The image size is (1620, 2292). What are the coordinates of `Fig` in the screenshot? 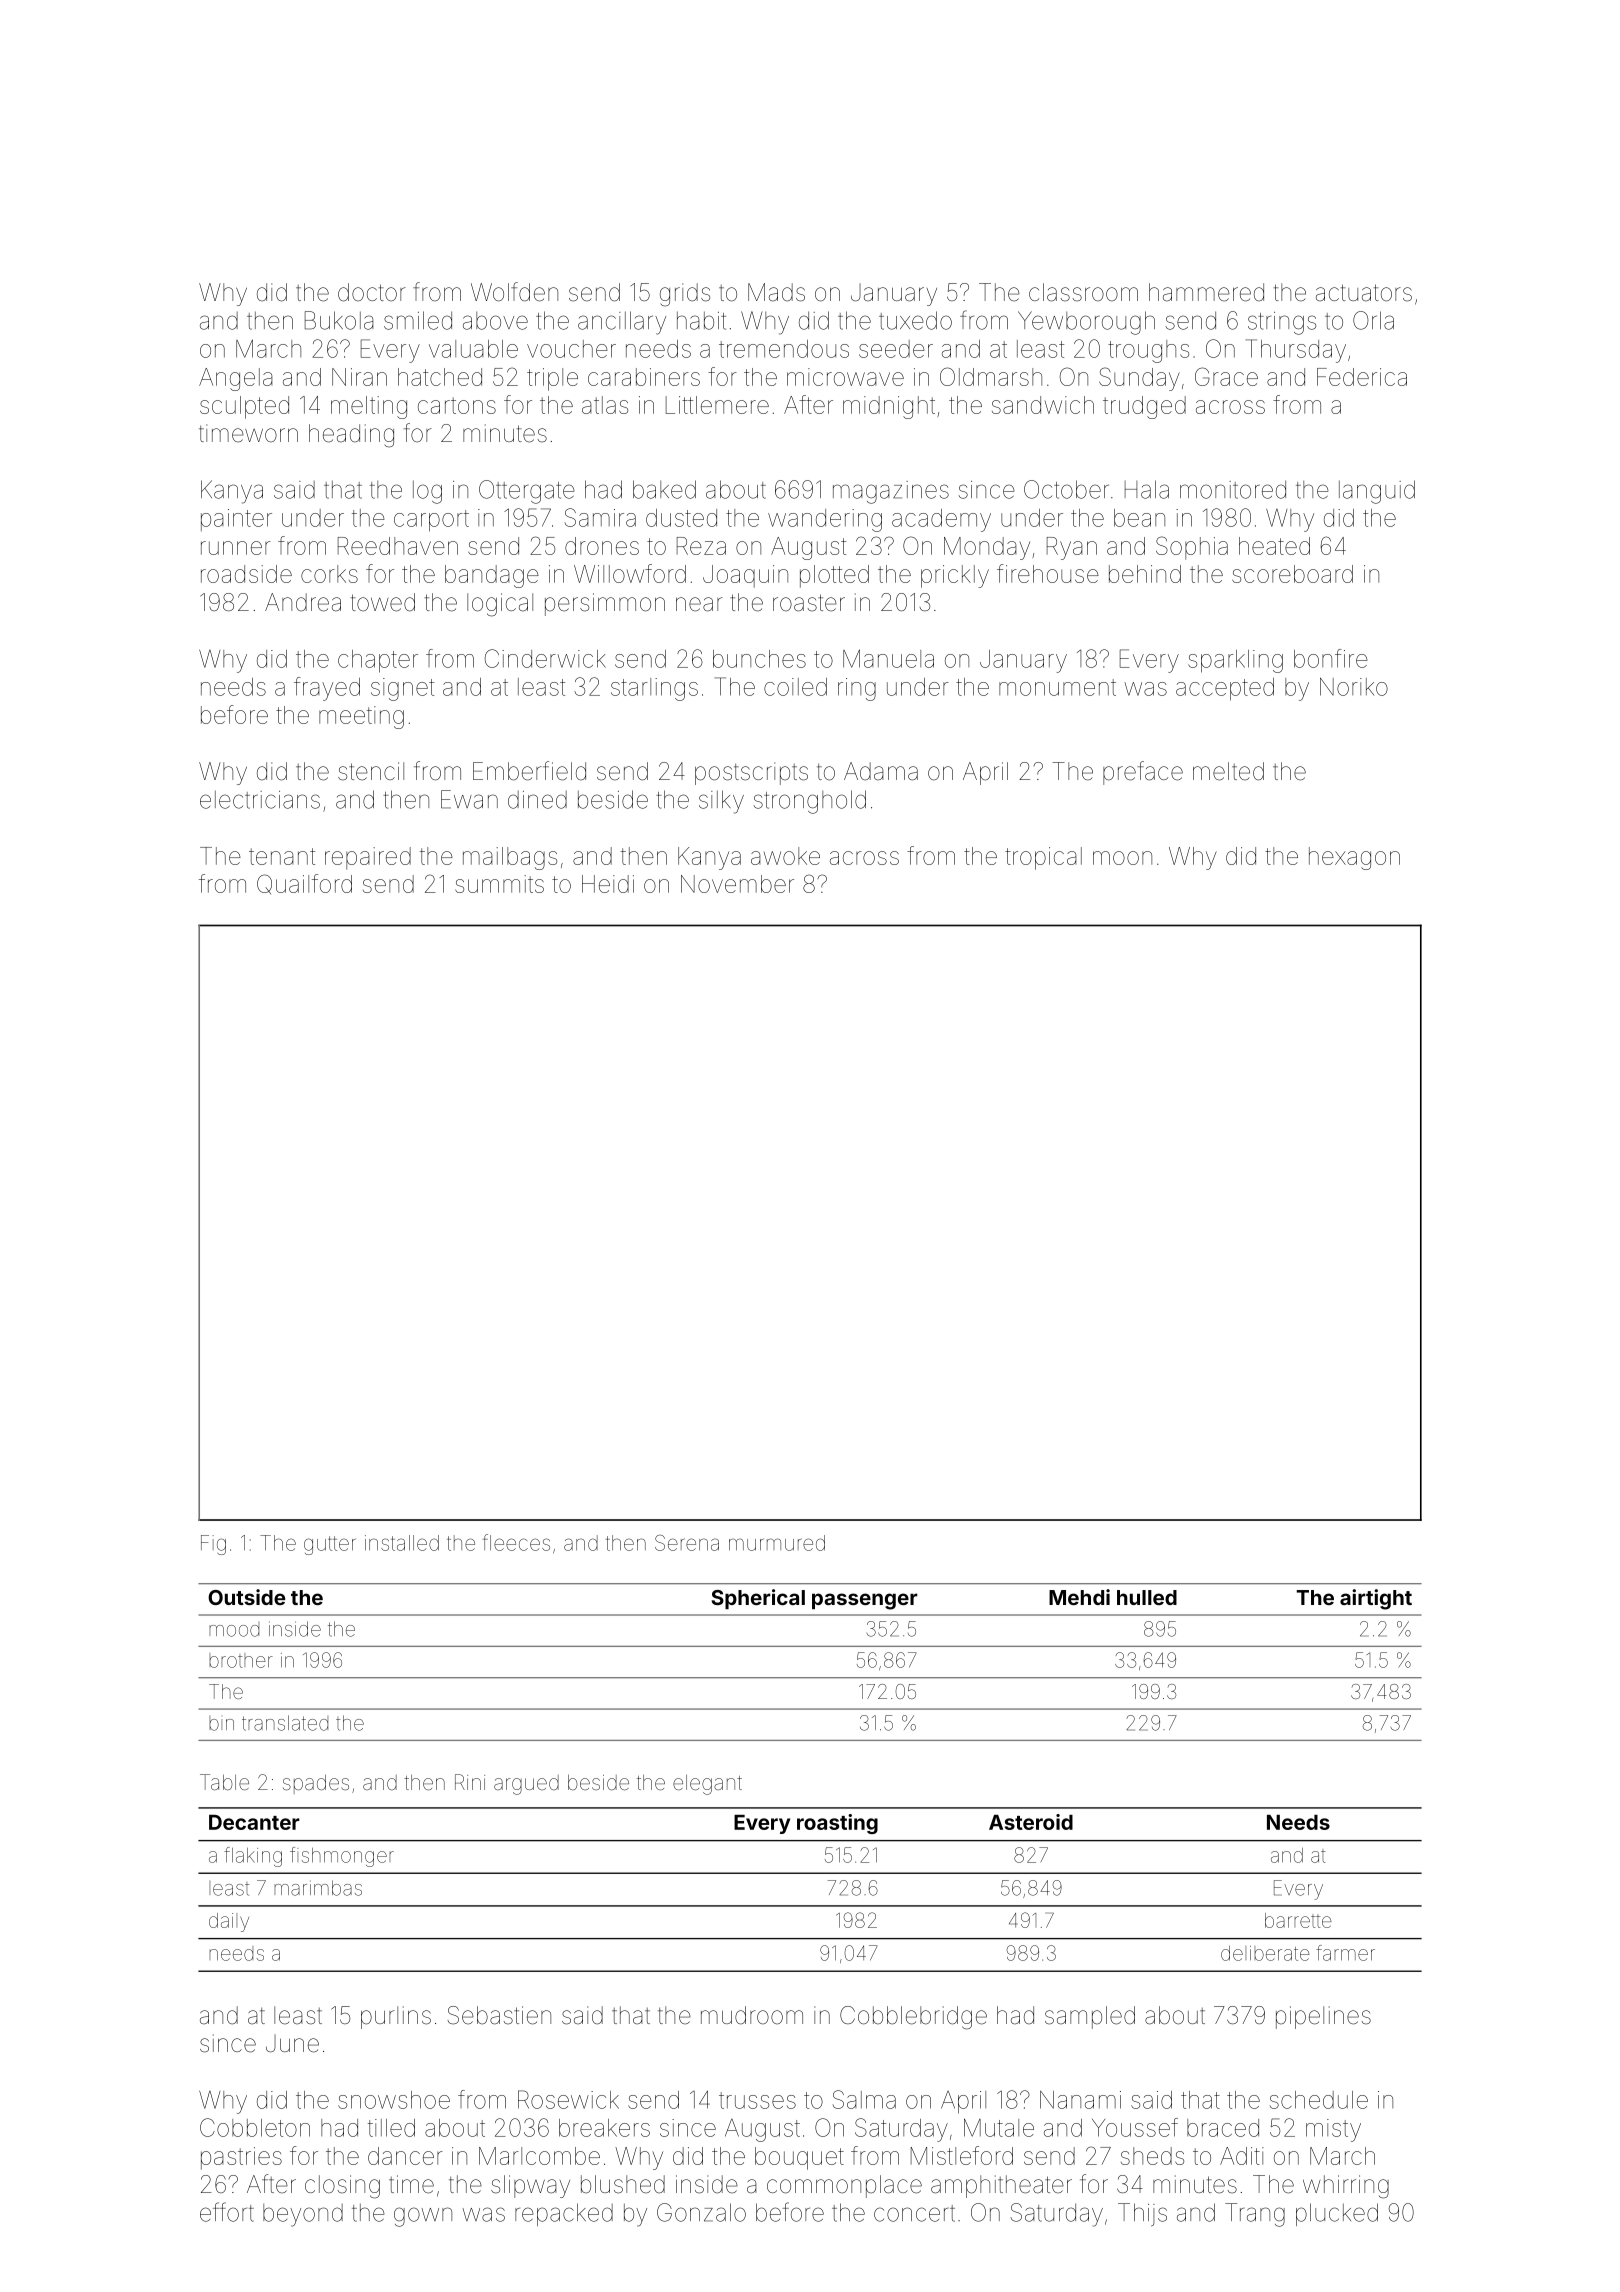 It's located at (213, 1545).
